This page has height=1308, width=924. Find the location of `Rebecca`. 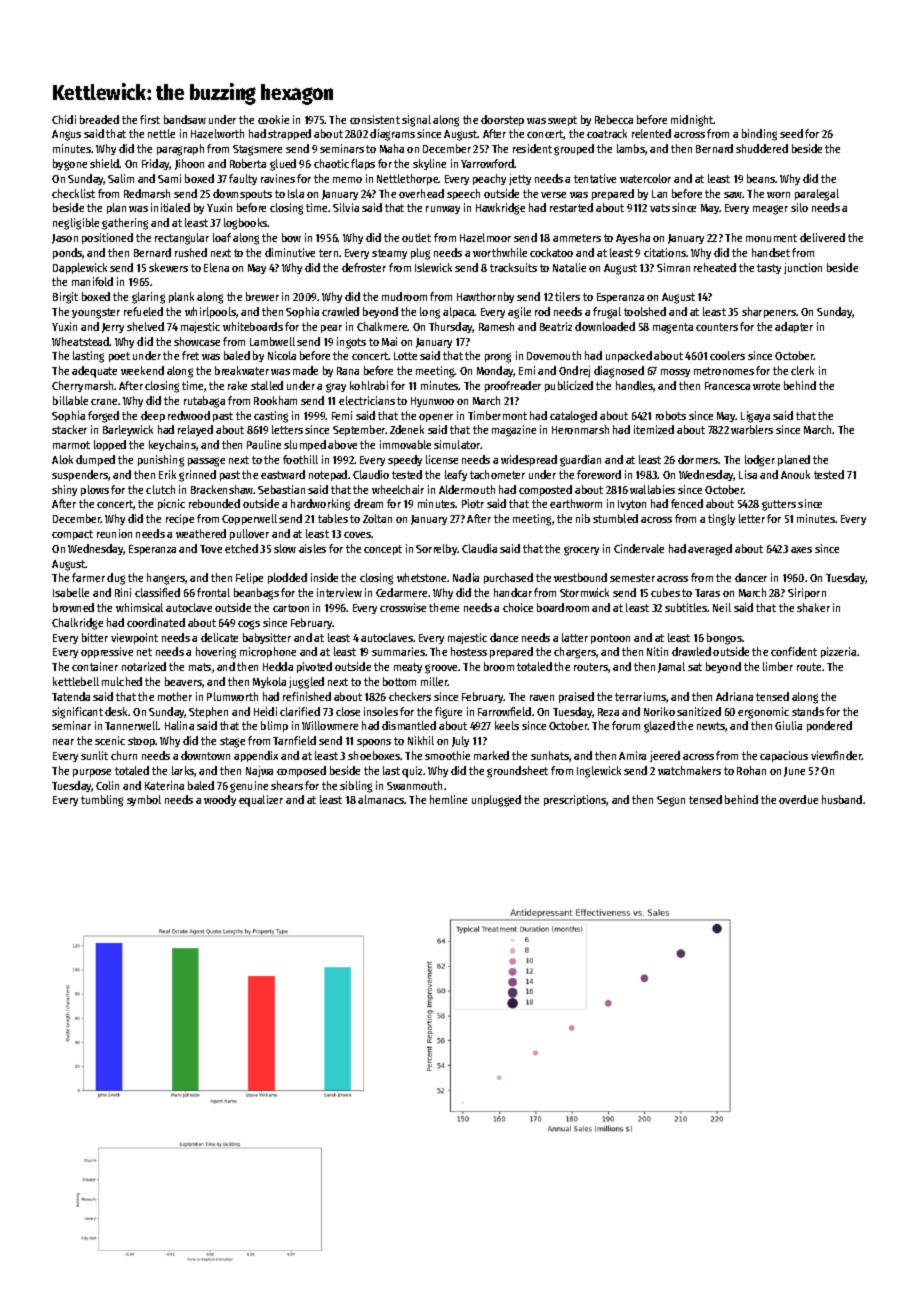

Rebecca is located at coordinates (614, 119).
